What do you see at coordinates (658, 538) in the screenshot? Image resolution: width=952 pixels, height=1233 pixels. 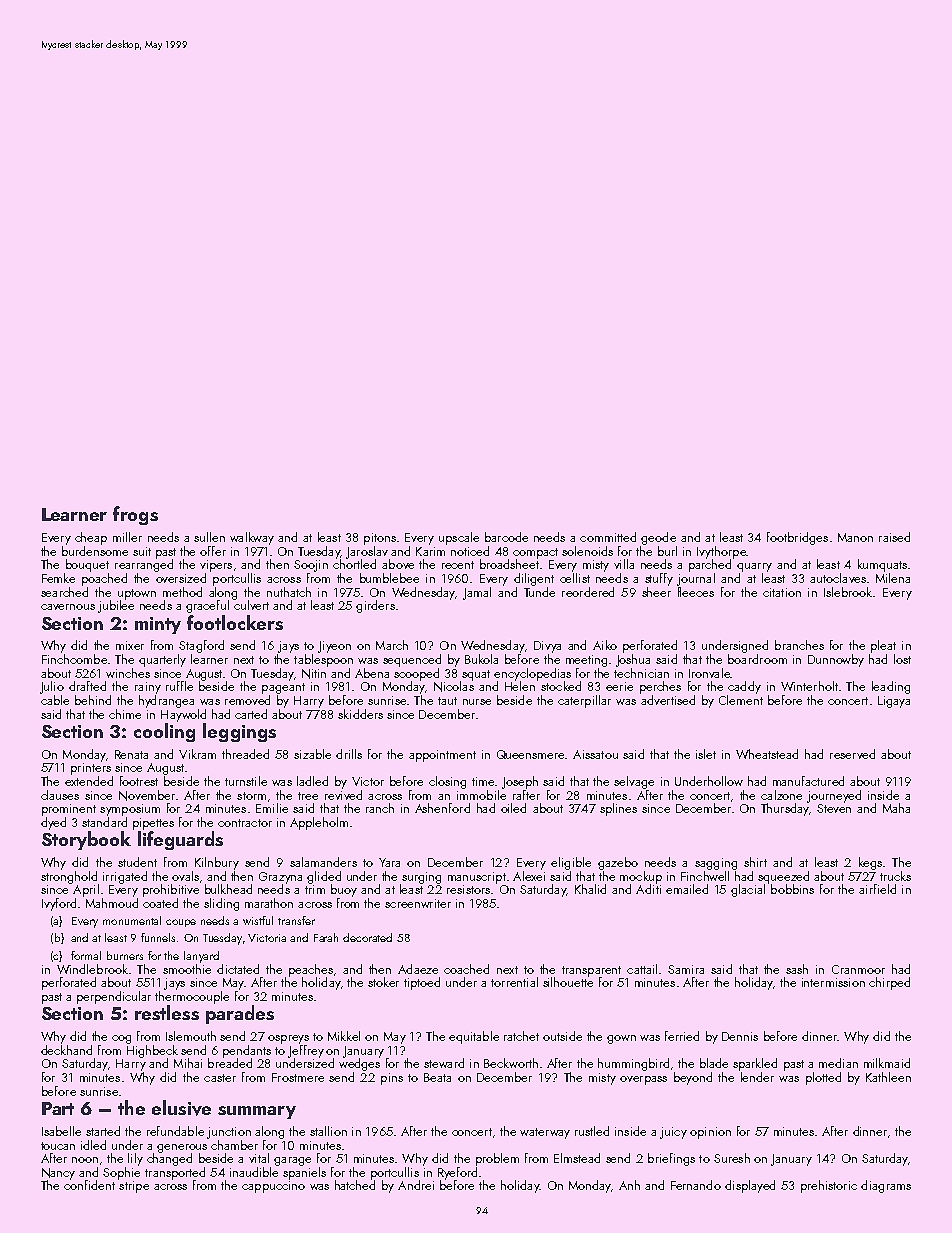 I see `geode` at bounding box center [658, 538].
